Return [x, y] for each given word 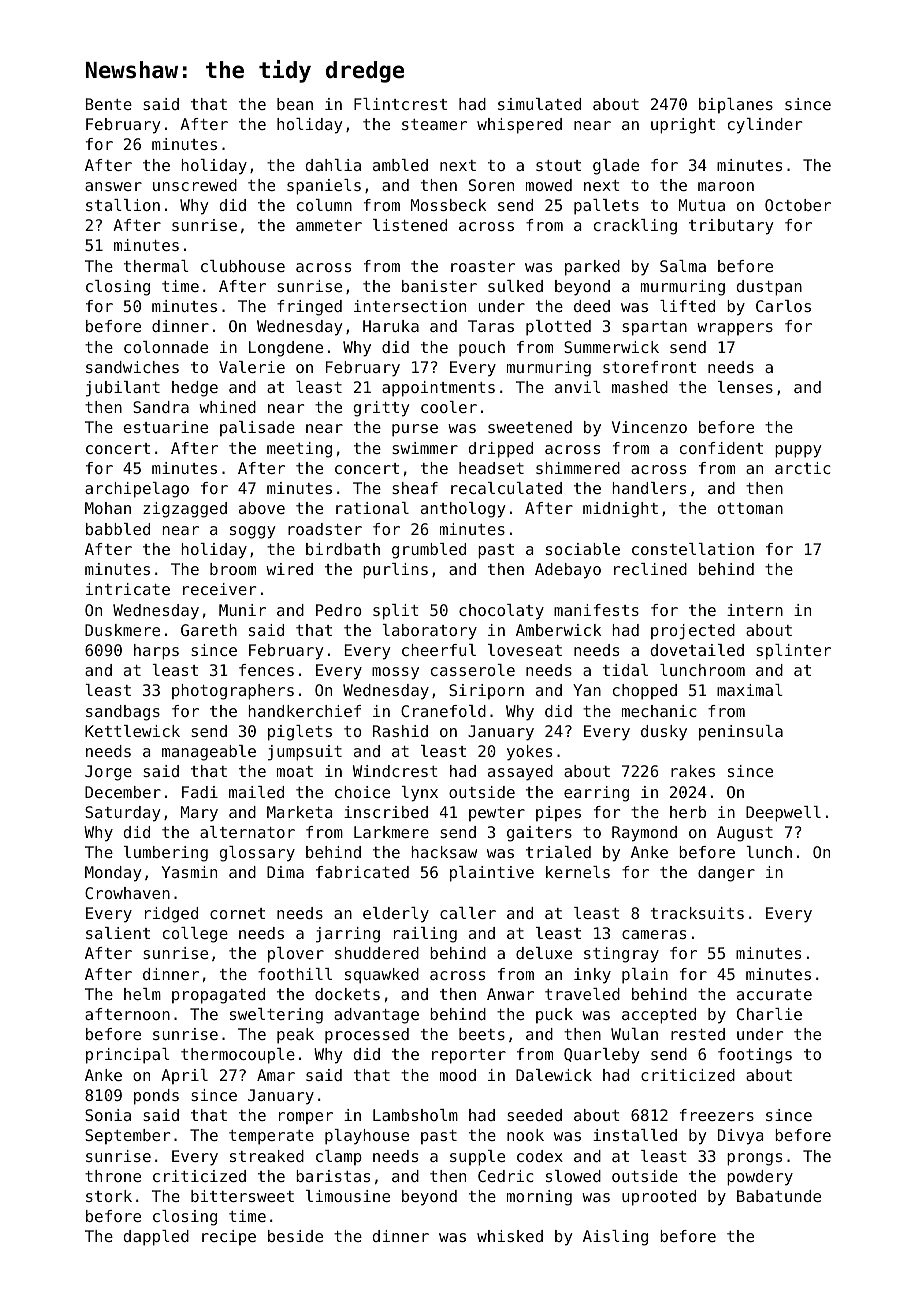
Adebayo [568, 571]
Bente [109, 104]
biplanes [736, 105]
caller [468, 913]
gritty [381, 409]
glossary [257, 854]
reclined [650, 569]
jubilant [123, 389]
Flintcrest [400, 104]
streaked [267, 1156]
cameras [654, 934]
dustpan [769, 288]
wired [289, 569]
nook [525, 1135]
